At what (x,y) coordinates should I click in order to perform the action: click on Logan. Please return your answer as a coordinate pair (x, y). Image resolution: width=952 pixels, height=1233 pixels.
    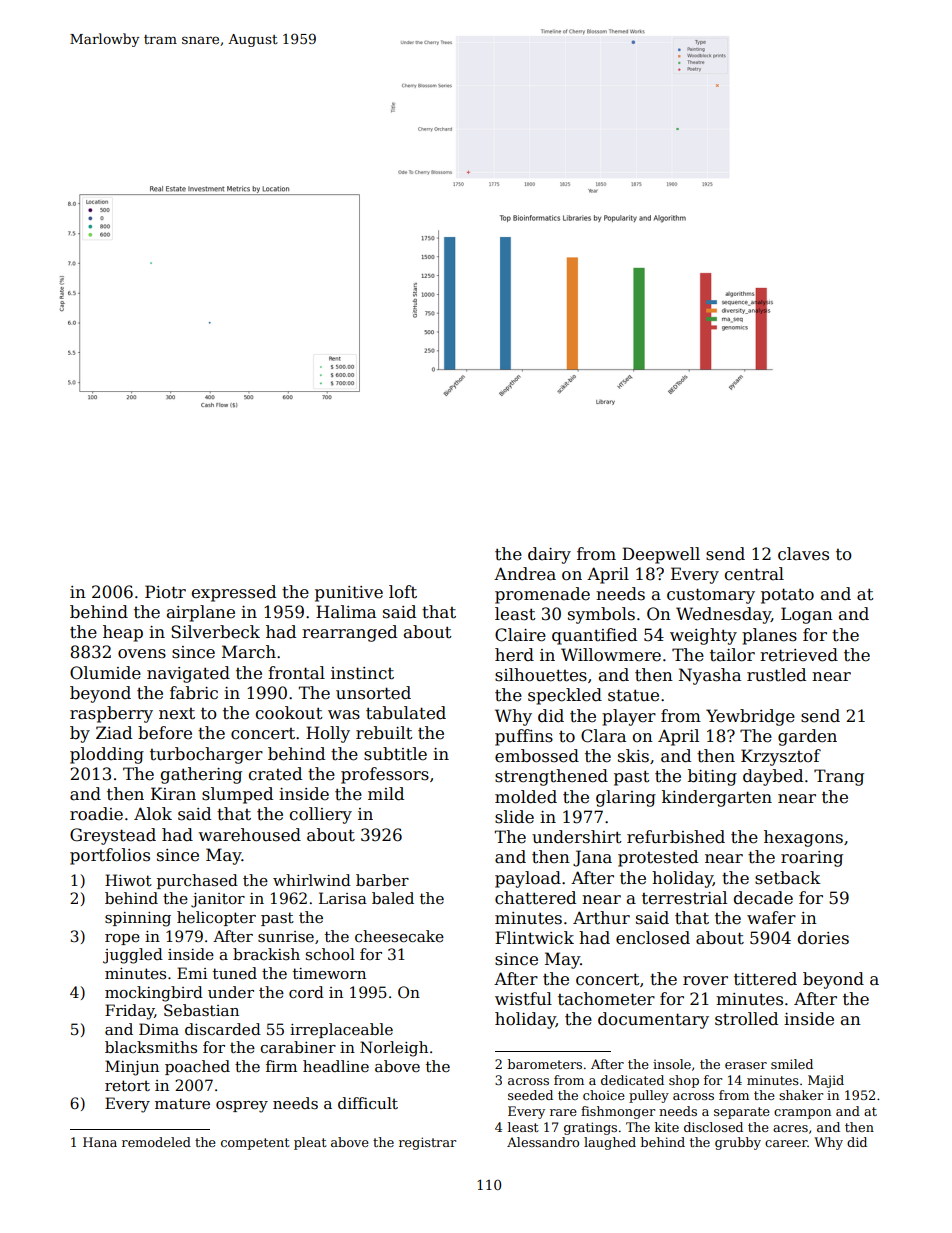
    Looking at the image, I should click on (807, 615).
